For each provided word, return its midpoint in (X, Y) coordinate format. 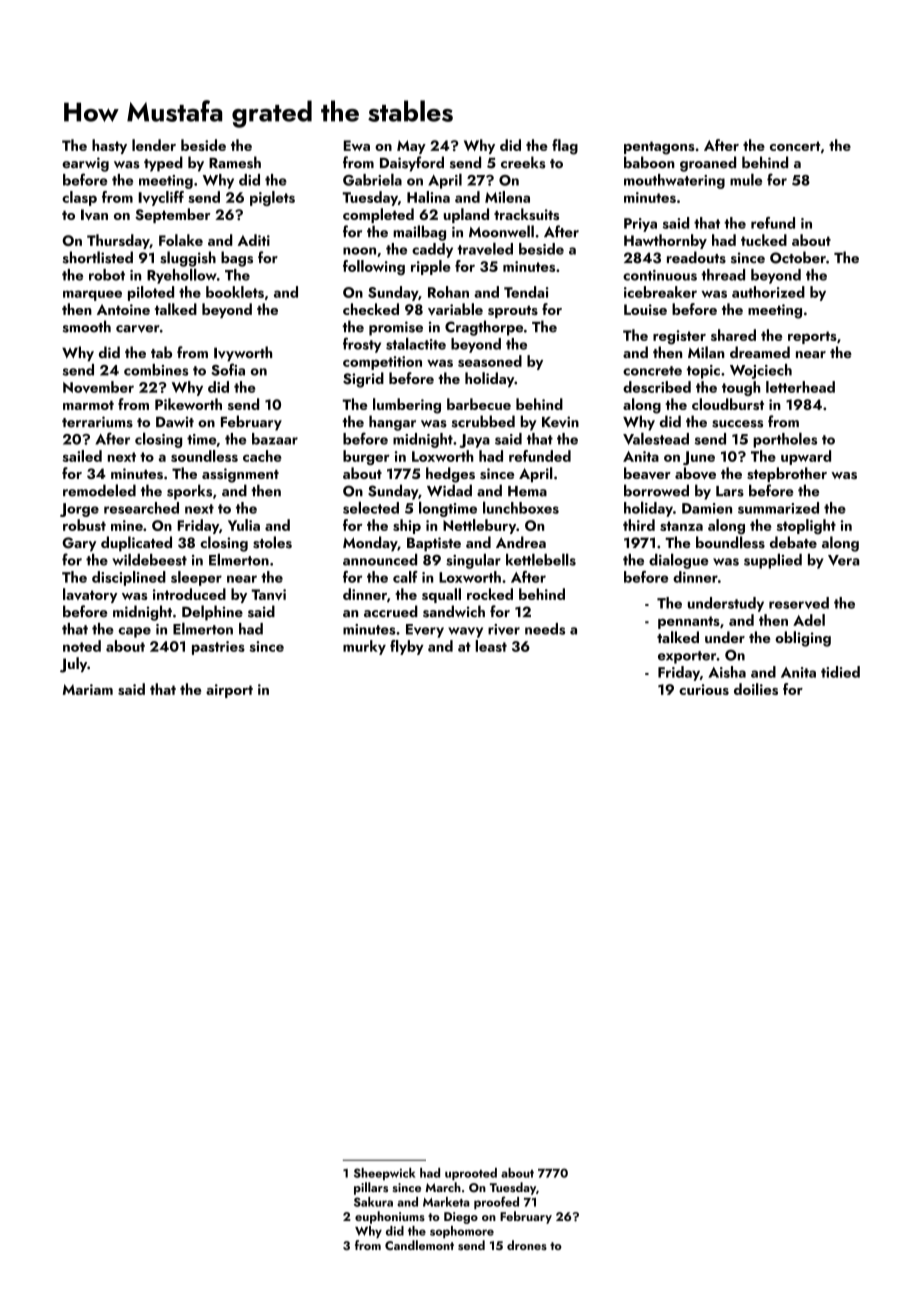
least (491, 646)
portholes (785, 440)
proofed (496, 1202)
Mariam (88, 689)
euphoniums (390, 1217)
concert (795, 146)
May (411, 147)
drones (527, 1245)
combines (156, 370)
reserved (799, 603)
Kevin (560, 422)
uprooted (471, 1174)
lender (154, 145)
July (73, 665)
